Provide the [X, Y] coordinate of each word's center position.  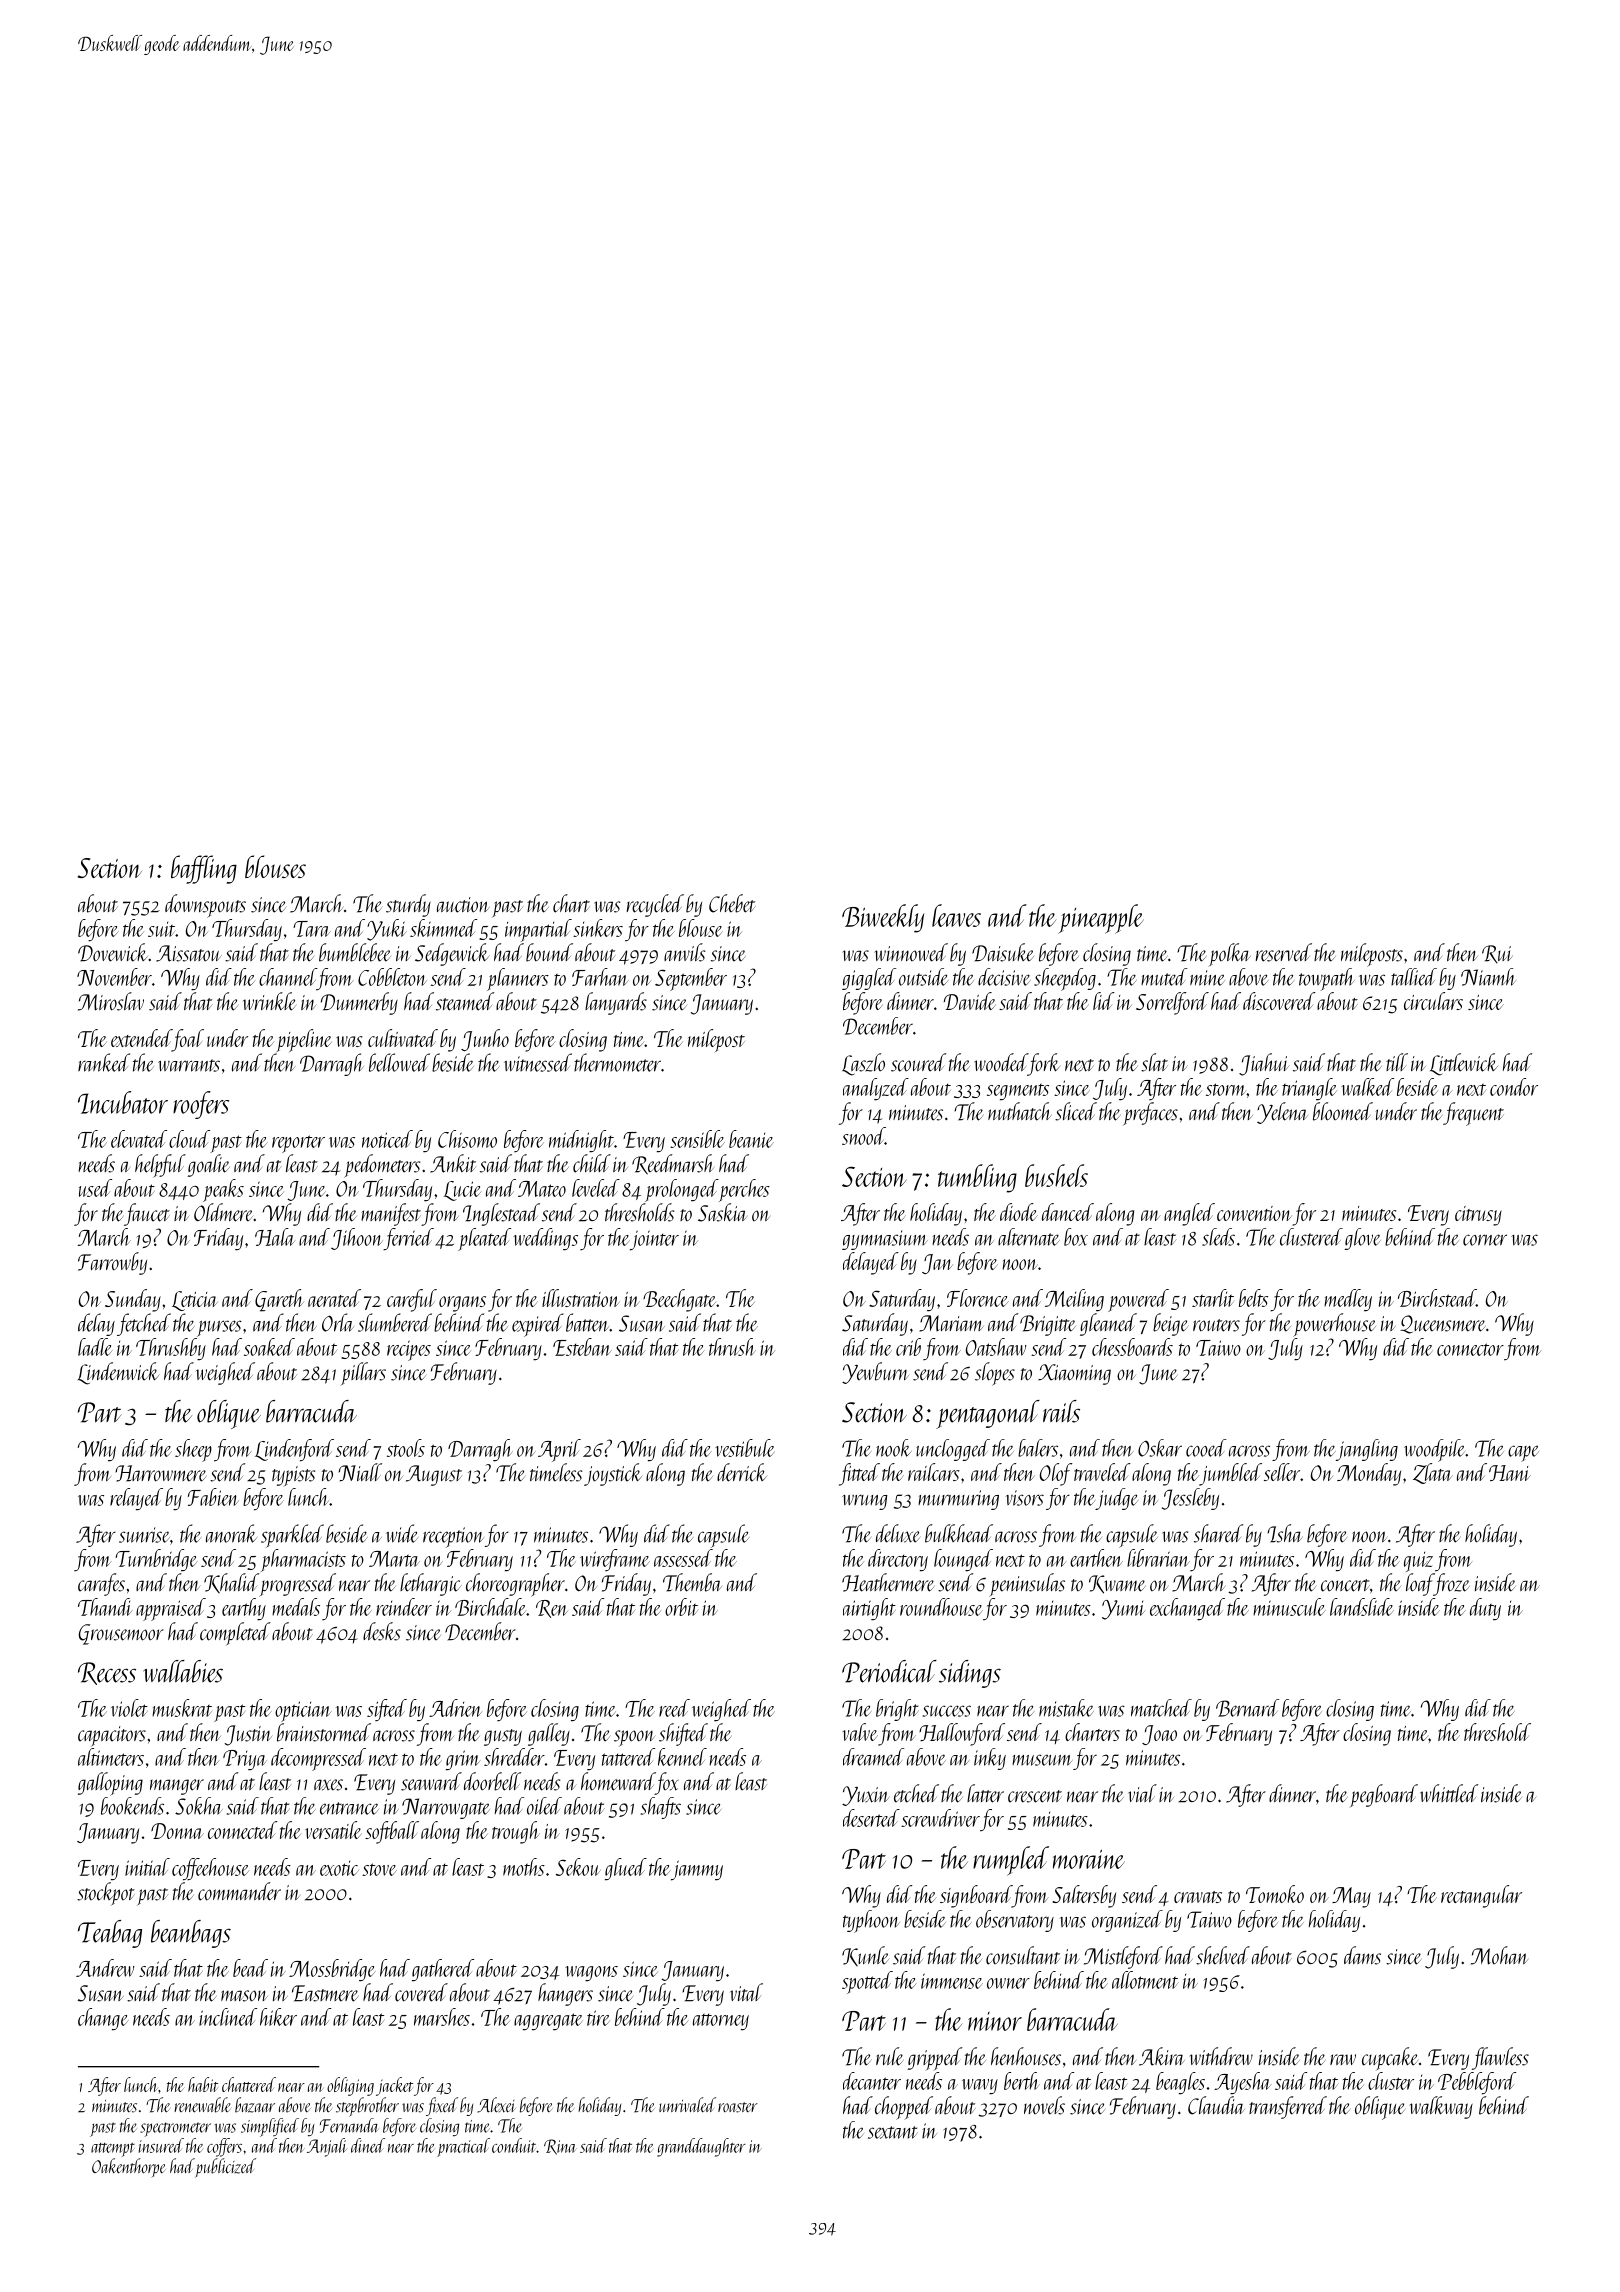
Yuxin [865, 1796]
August [434, 1475]
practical [463, 2147]
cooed [1206, 1448]
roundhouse [941, 1607]
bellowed [399, 1062]
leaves [956, 915]
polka [1230, 954]
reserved [1284, 952]
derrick [742, 1472]
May [1351, 1897]
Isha [1285, 1533]
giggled [869, 979]
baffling [204, 869]
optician [303, 1711]
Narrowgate [446, 1808]
